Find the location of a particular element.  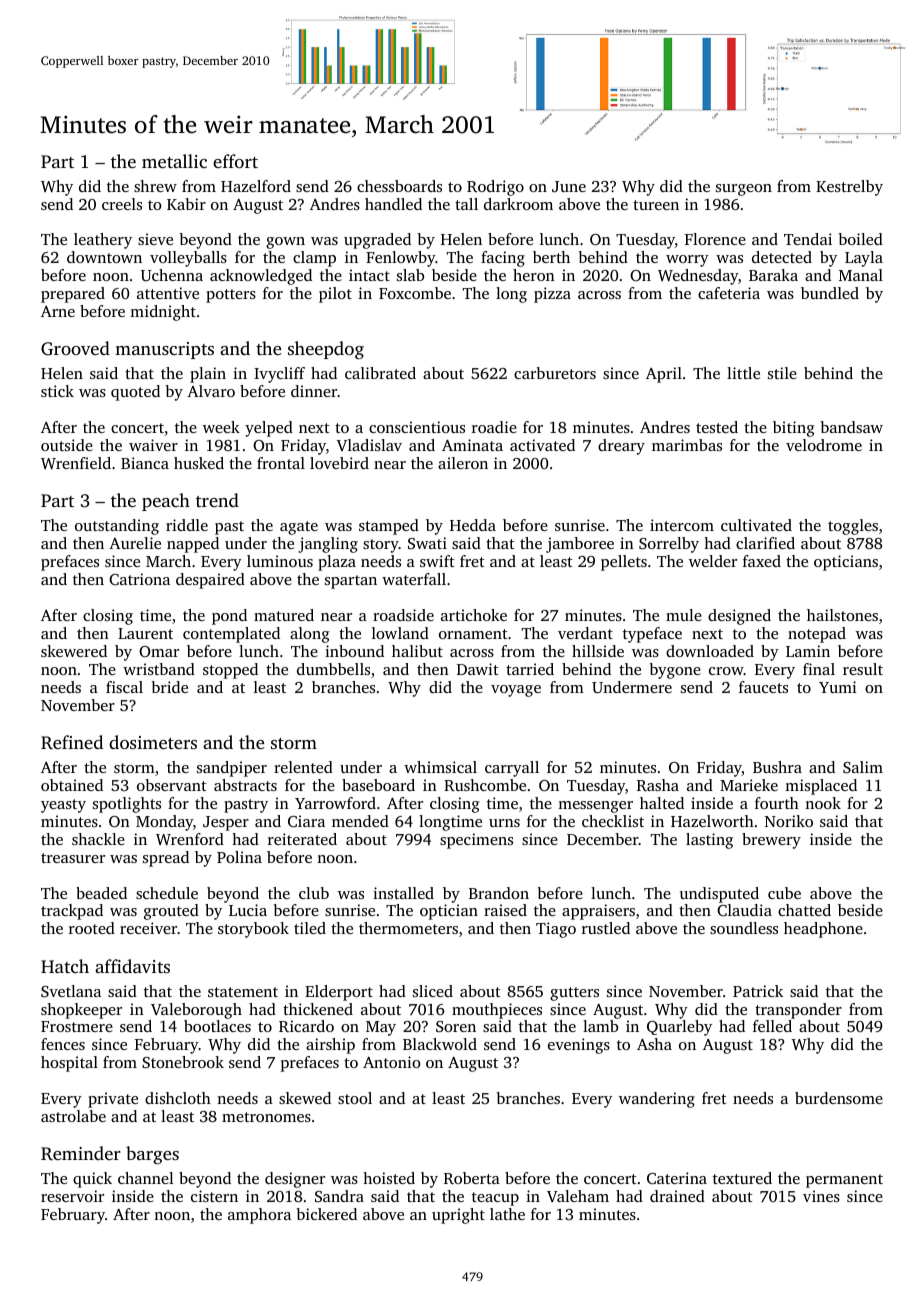

Frostmere is located at coordinates (77, 1026).
